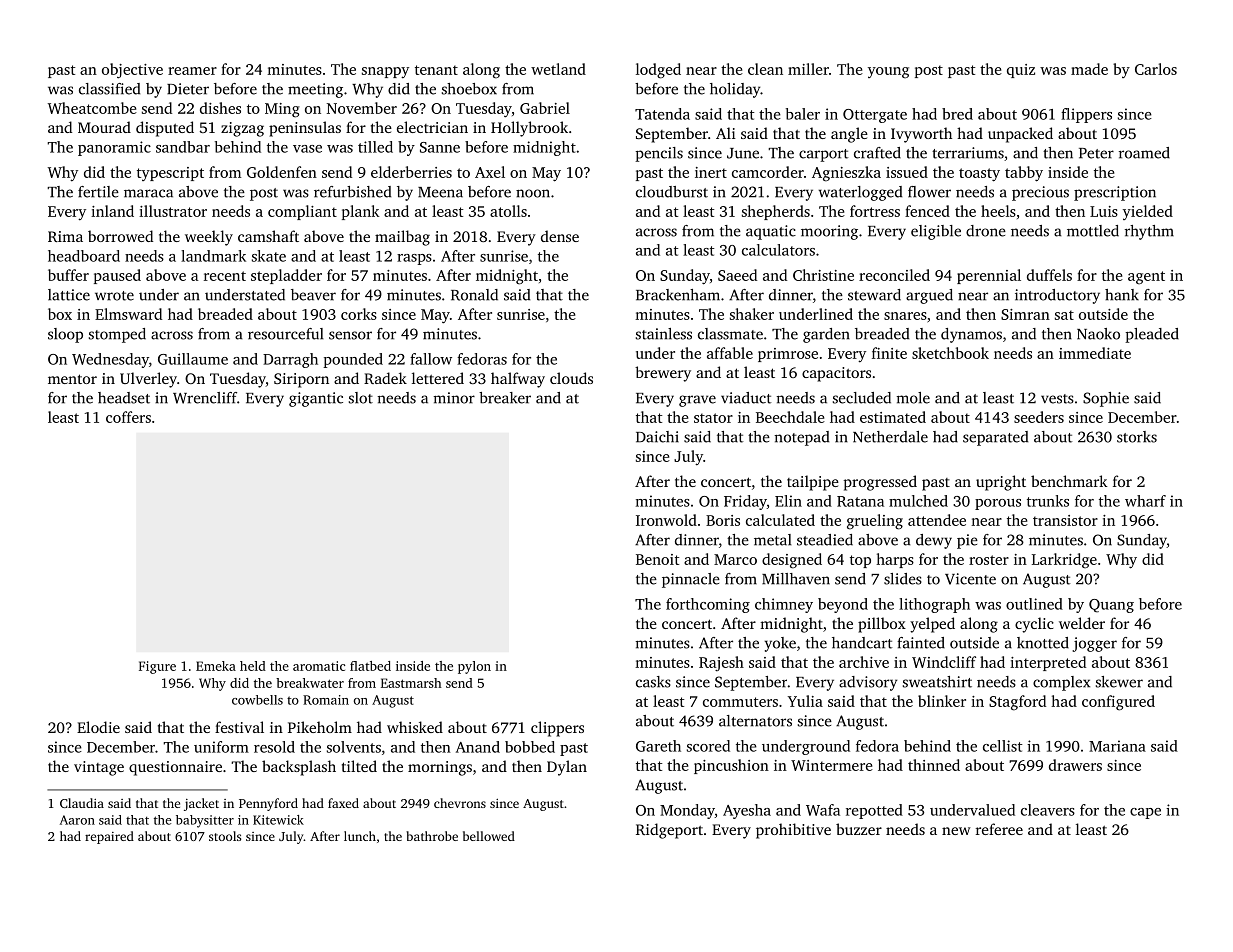  Describe the element at coordinates (832, 765) in the screenshot. I see `Wintermere` at that location.
